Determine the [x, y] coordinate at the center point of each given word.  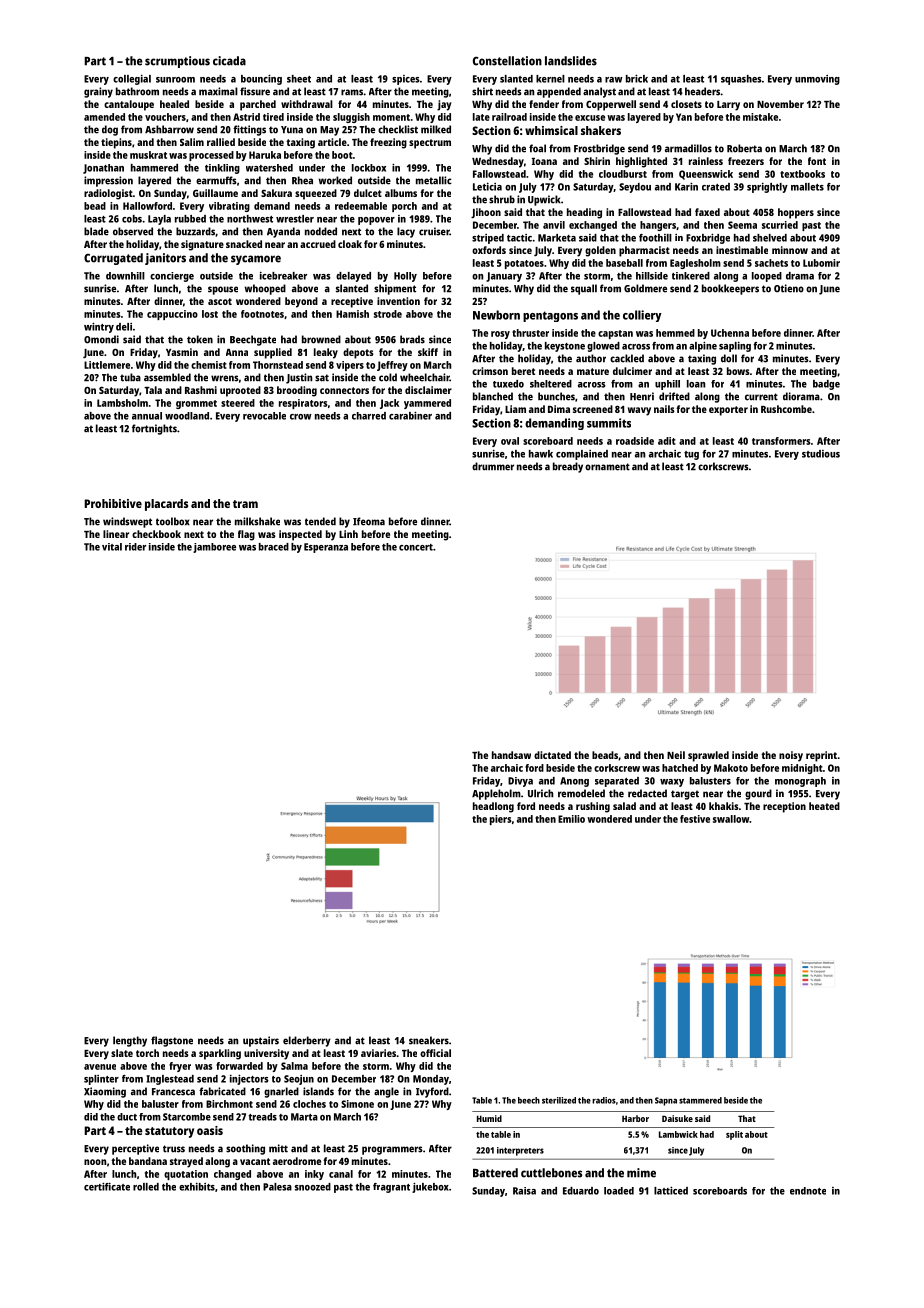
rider [135, 547]
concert [416, 547]
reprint [821, 756]
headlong [493, 807]
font [817, 161]
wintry [99, 327]
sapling [735, 347]
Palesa [277, 1187]
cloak [350, 244]
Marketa [557, 238]
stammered [700, 1100]
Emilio [571, 819]
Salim [192, 142]
